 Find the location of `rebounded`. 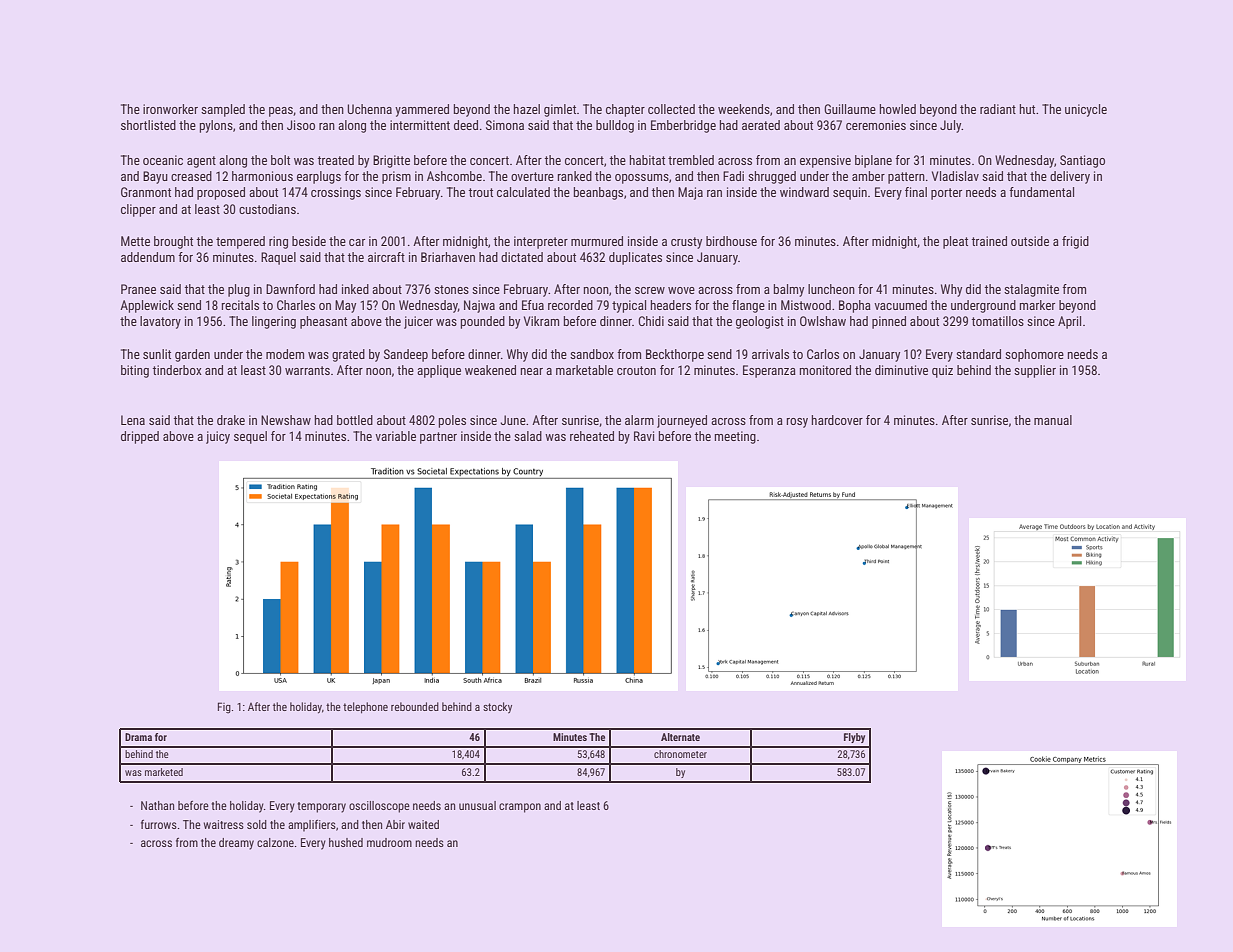

rebounded is located at coordinates (415, 706).
